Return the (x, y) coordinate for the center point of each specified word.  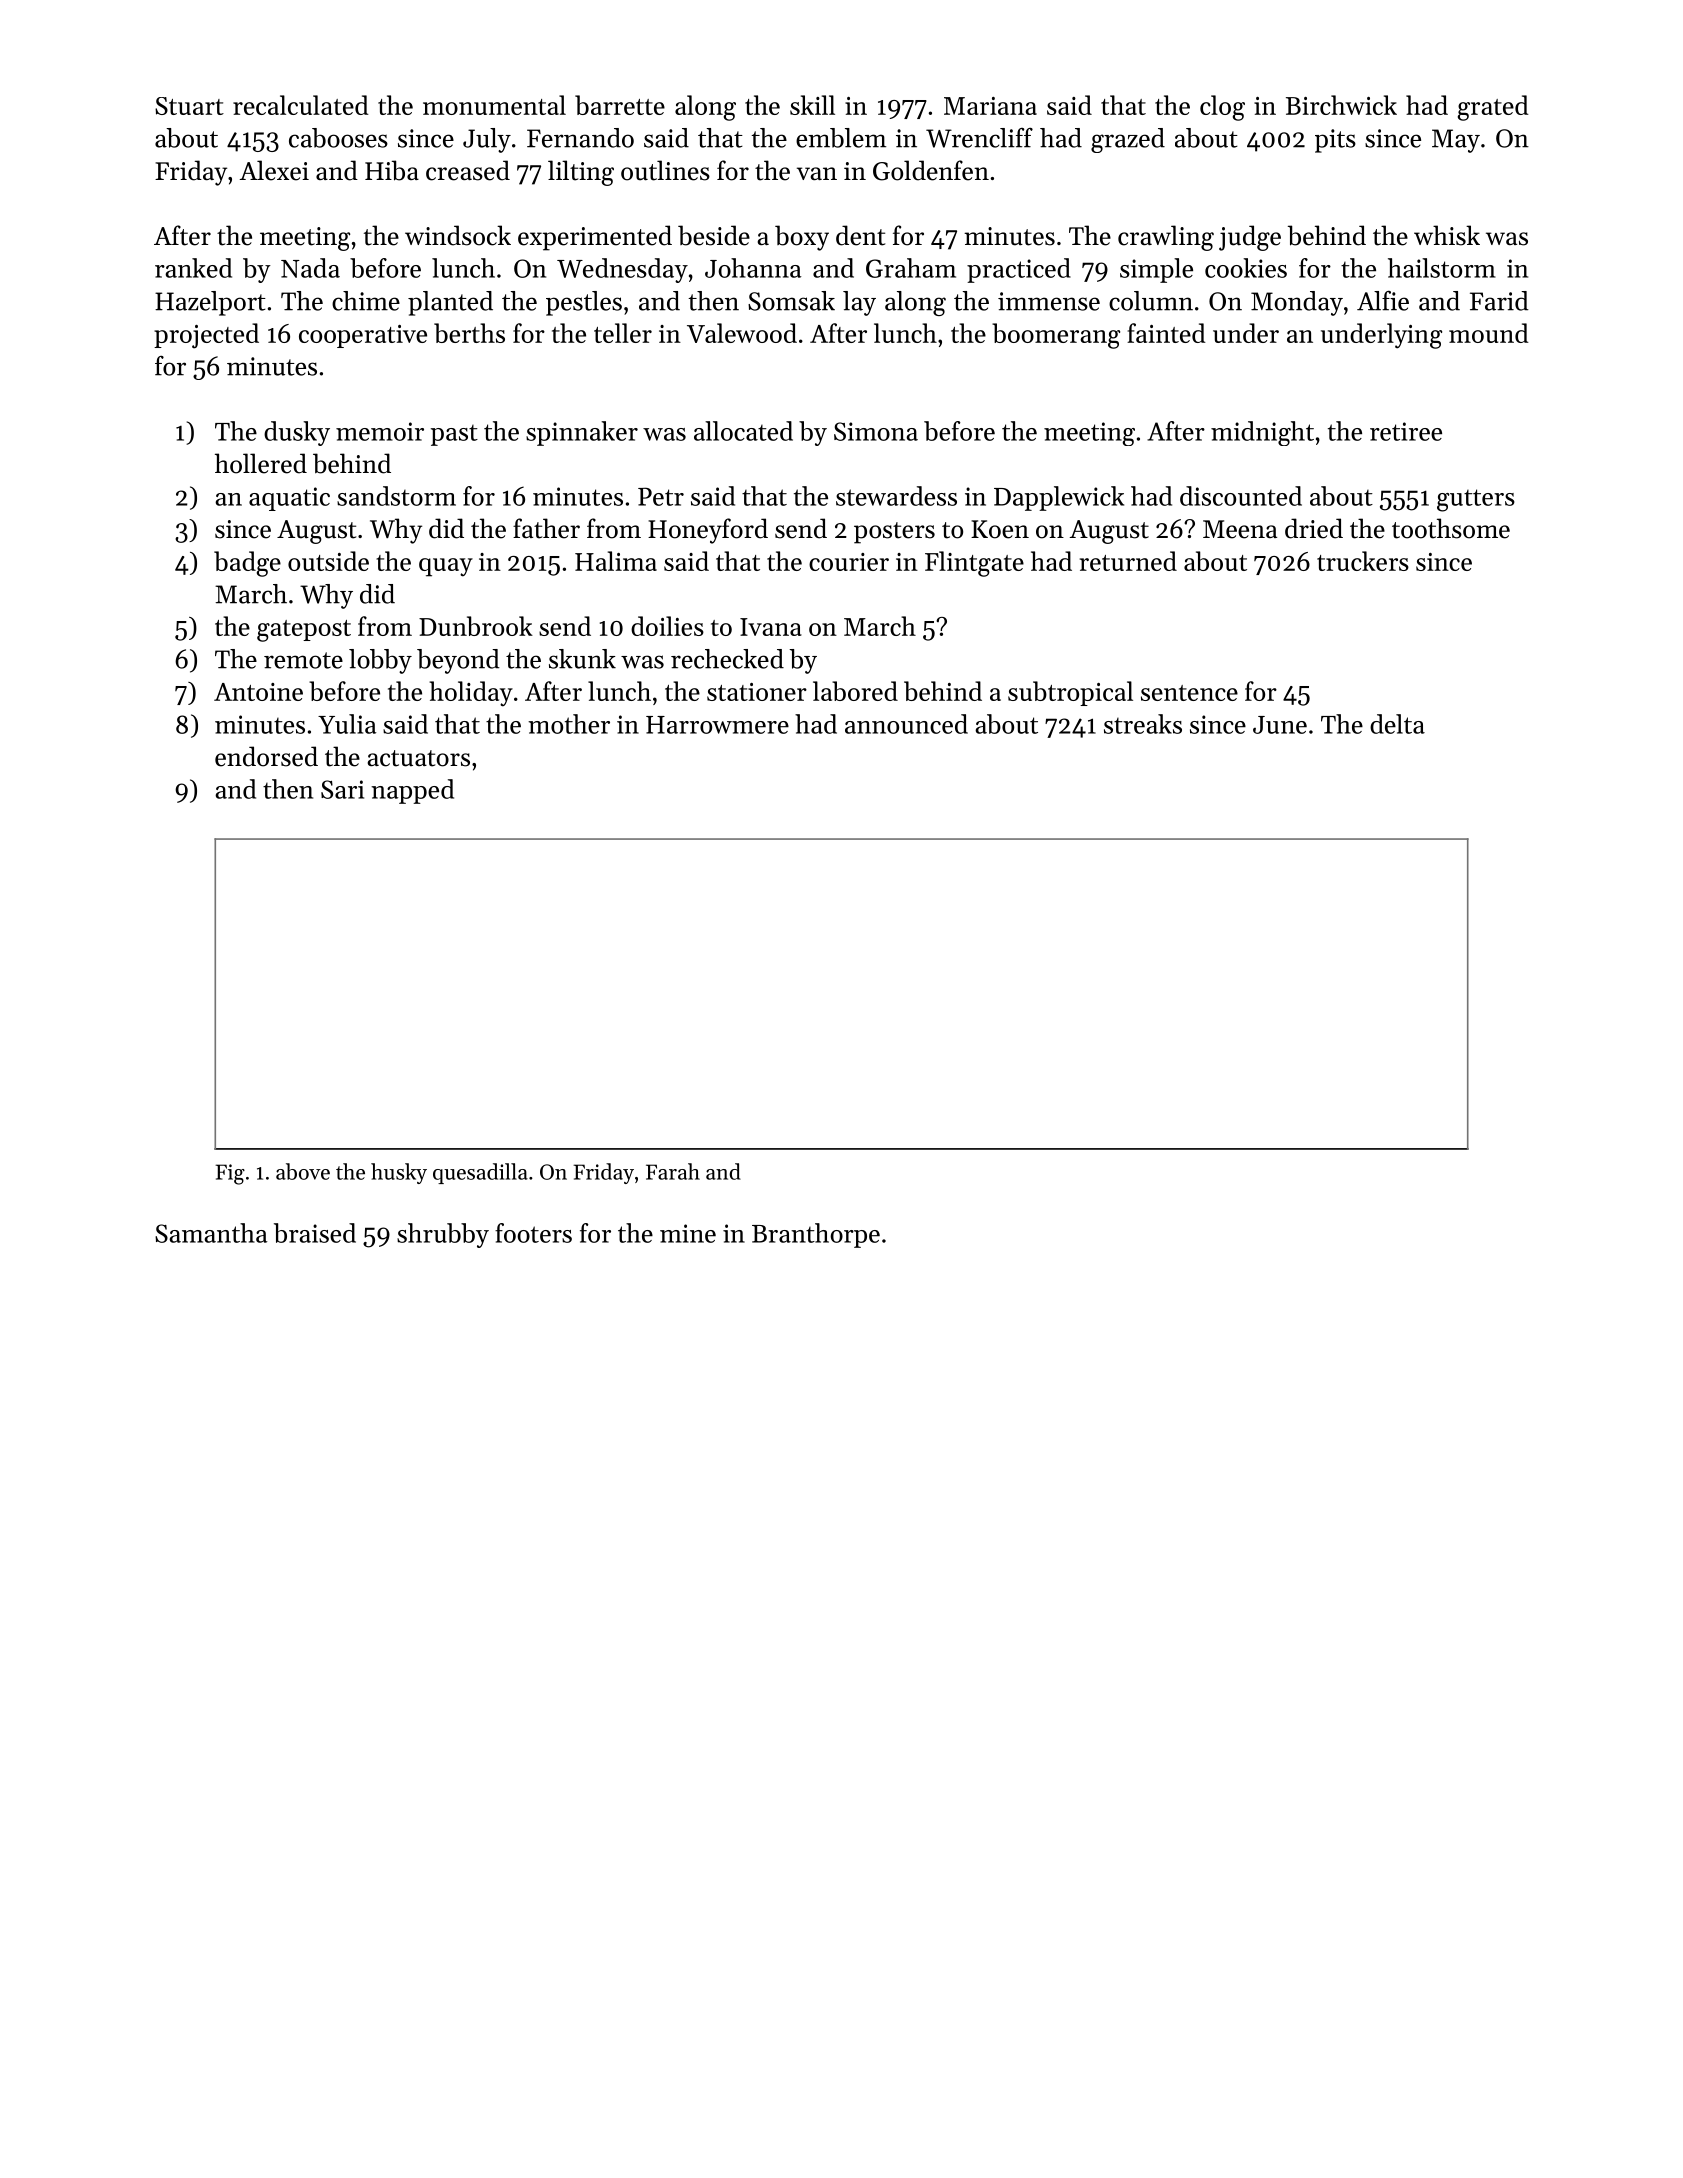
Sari (342, 789)
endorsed (266, 756)
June (1280, 725)
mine (688, 1233)
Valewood (742, 333)
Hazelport (210, 303)
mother (569, 724)
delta (1397, 724)
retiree (1406, 431)
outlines (665, 170)
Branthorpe (816, 1235)
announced (906, 724)
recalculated (301, 105)
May (1456, 141)
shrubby (443, 1235)
